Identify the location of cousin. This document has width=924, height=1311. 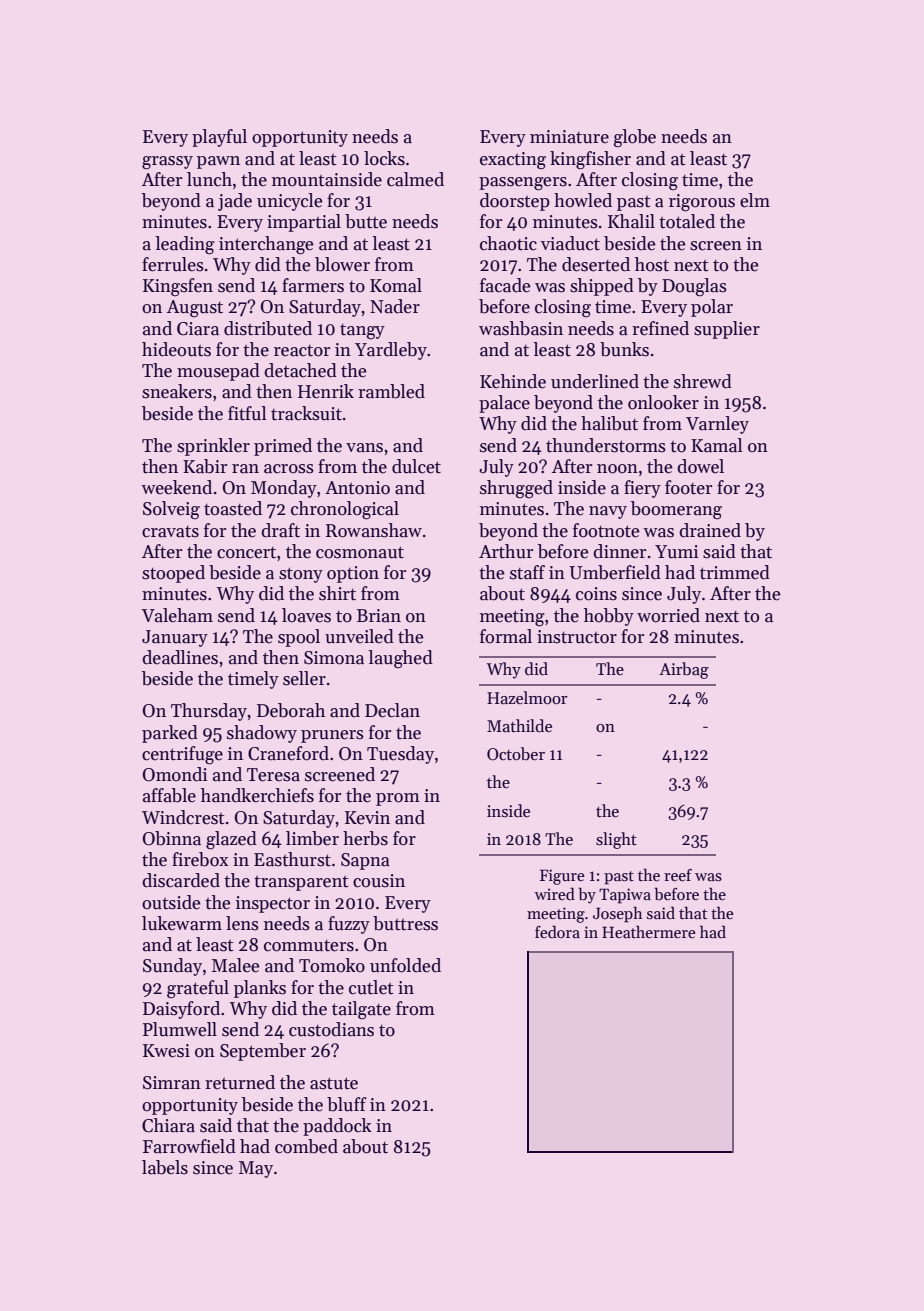
(379, 881).
